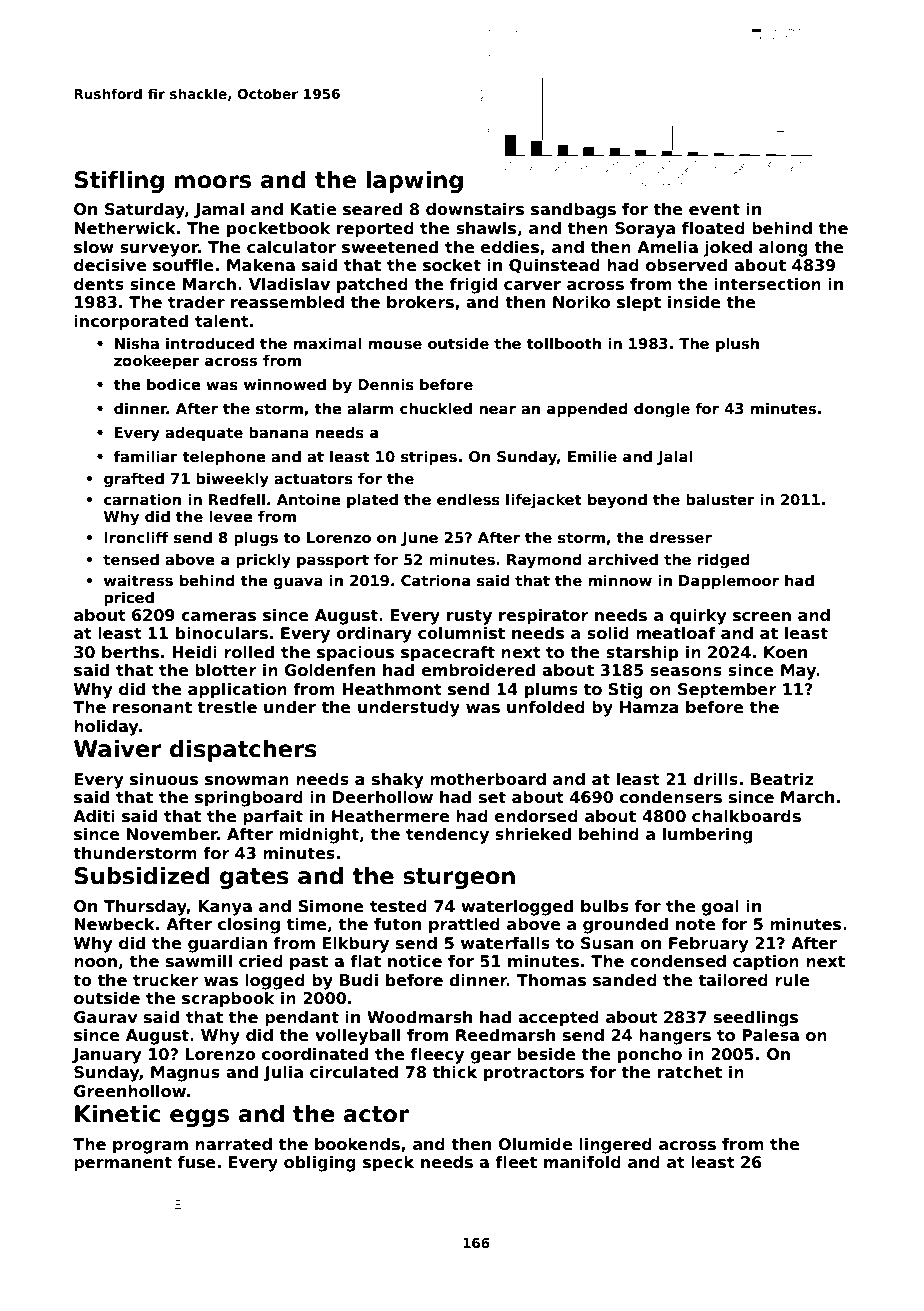 The width and height of the screenshot is (924, 1311). Describe the element at coordinates (227, 707) in the screenshot. I see `trestle` at that location.
